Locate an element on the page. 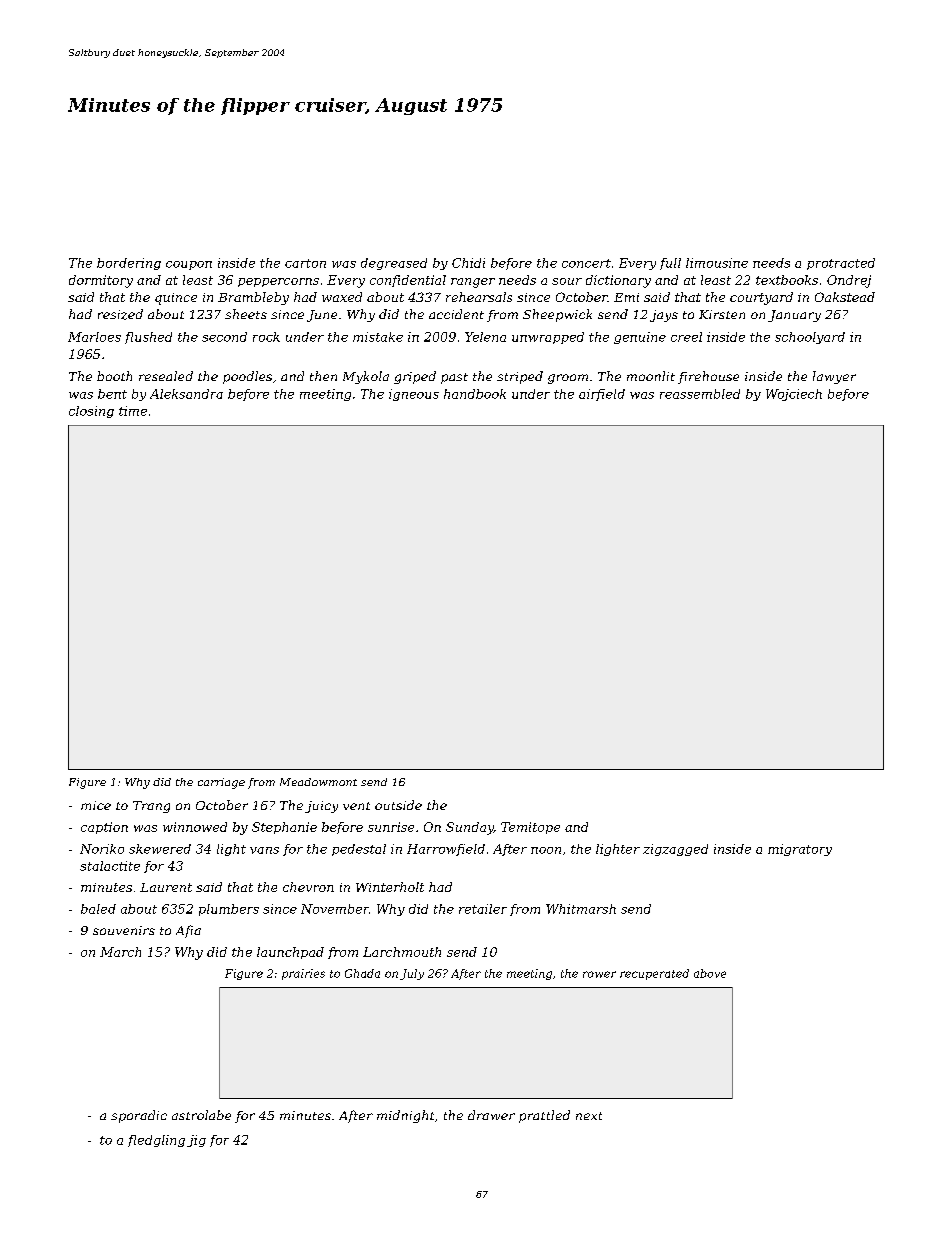 The width and height of the image is (952, 1233). Aleksandra is located at coordinates (186, 394).
